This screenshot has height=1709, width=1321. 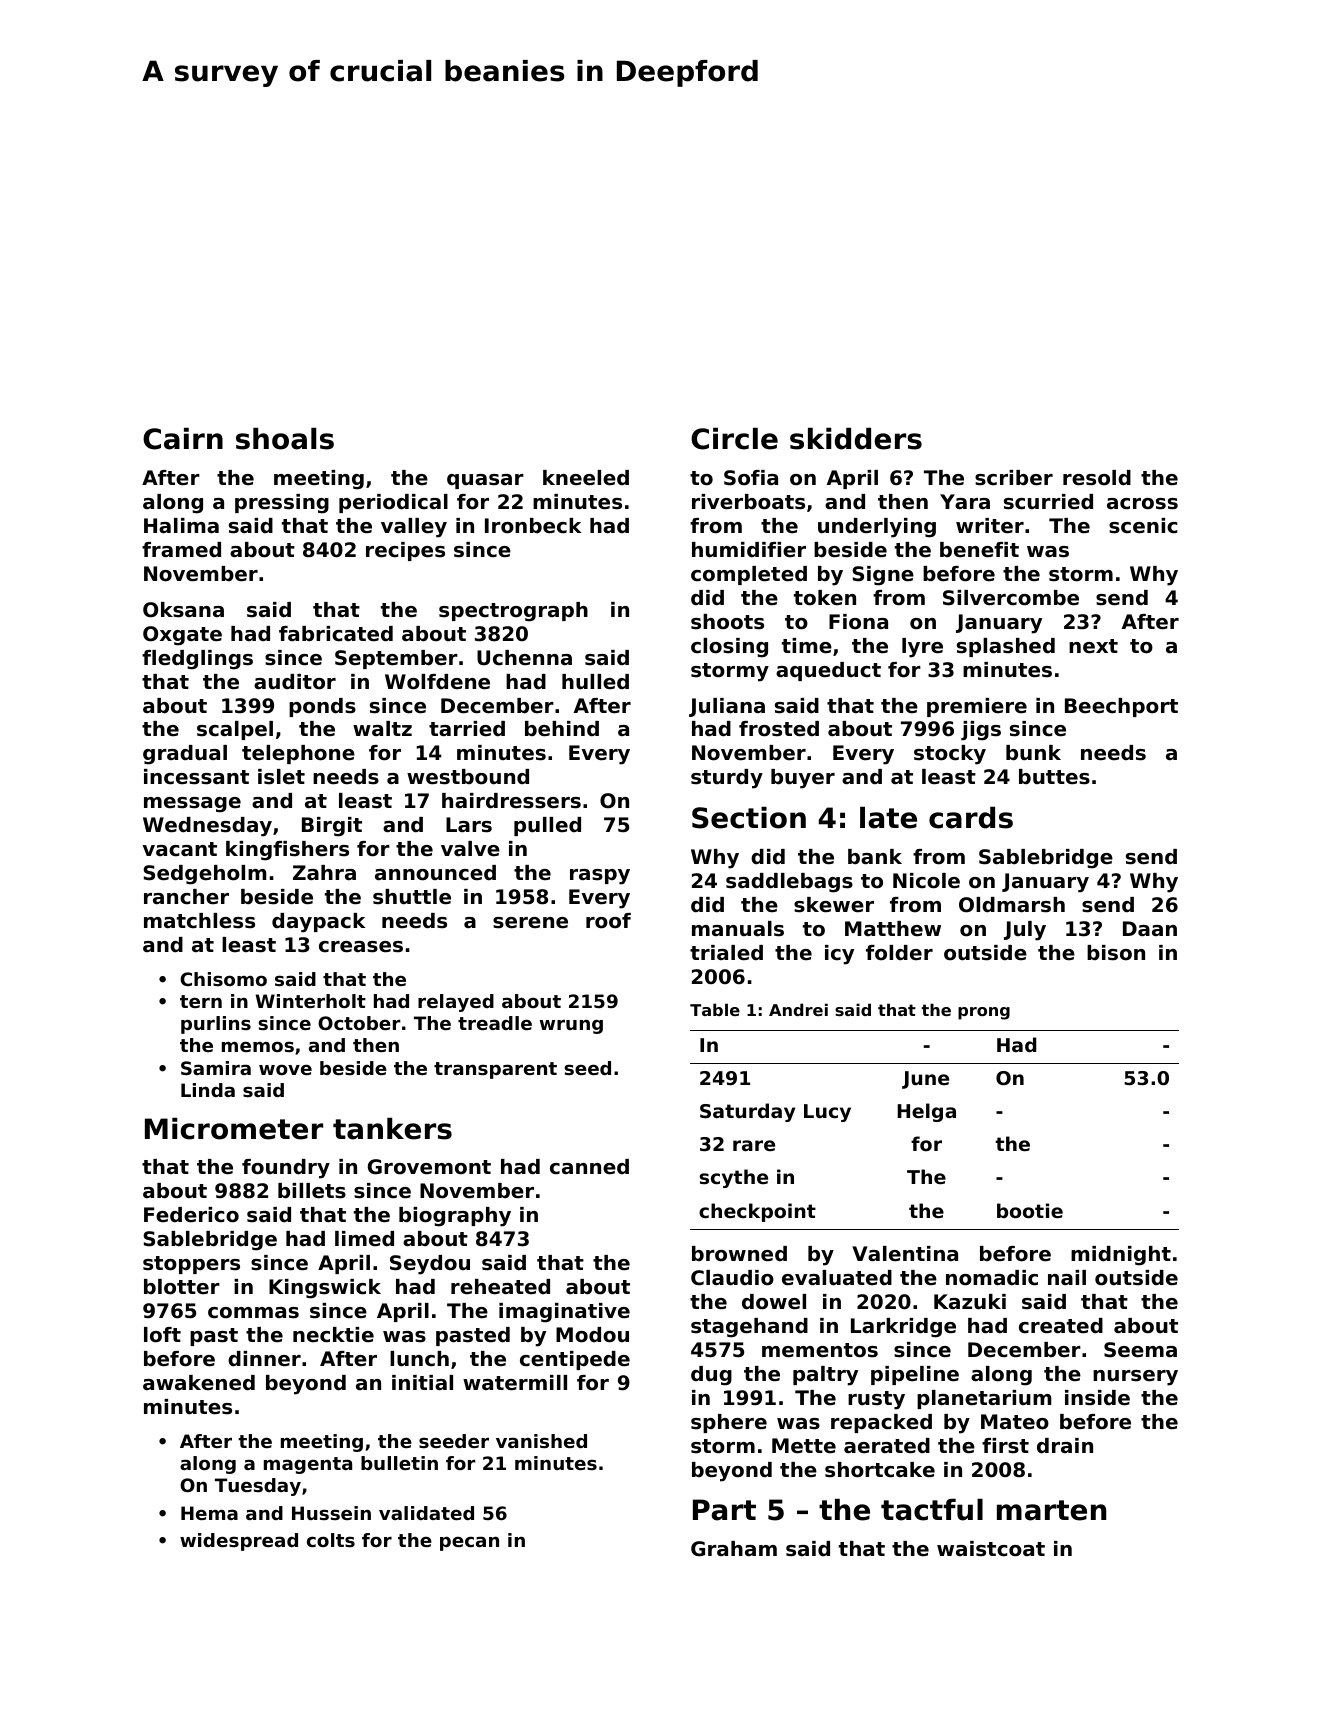 What do you see at coordinates (925, 1080) in the screenshot?
I see `June` at bounding box center [925, 1080].
